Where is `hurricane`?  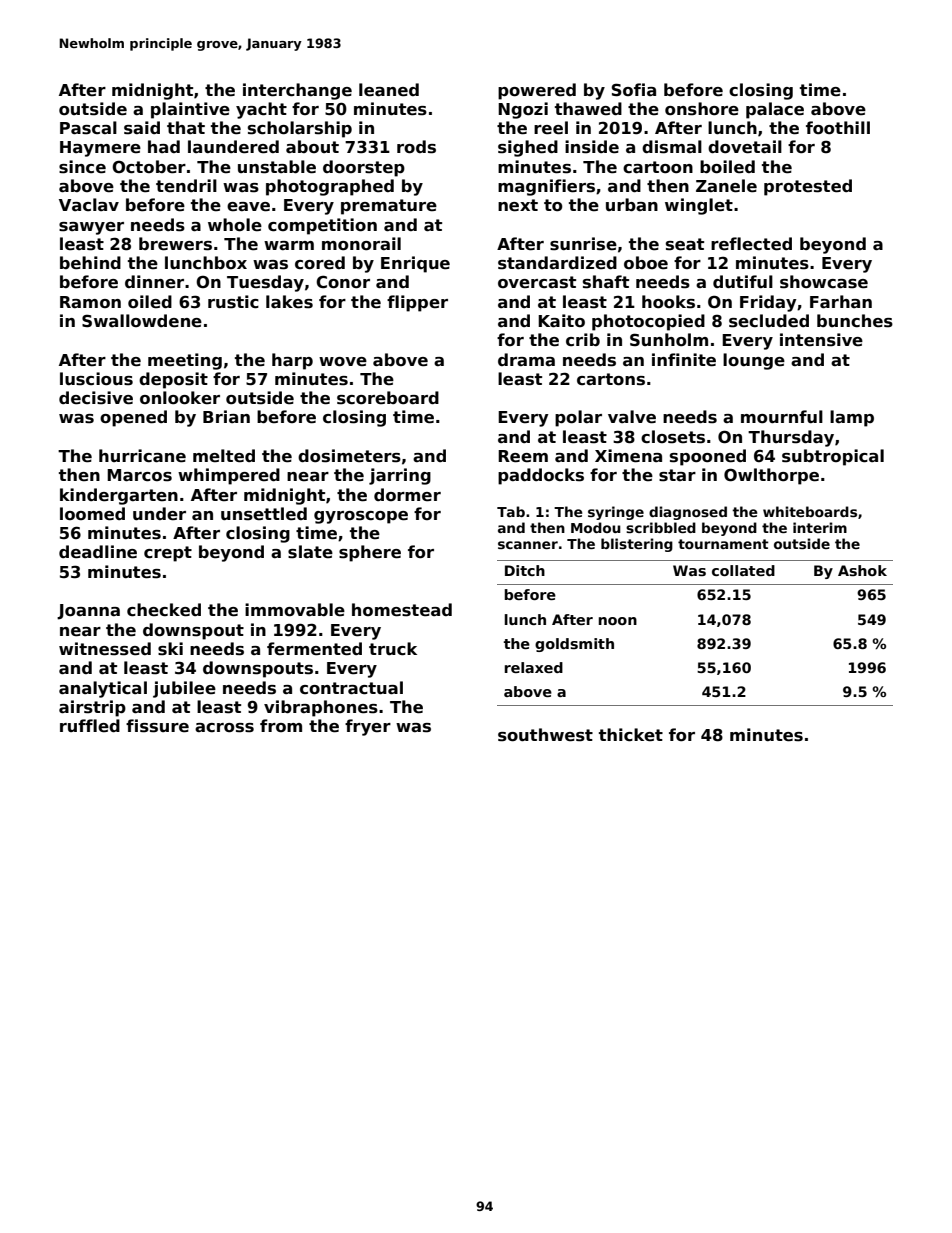
hurricane is located at coordinates (142, 456).
